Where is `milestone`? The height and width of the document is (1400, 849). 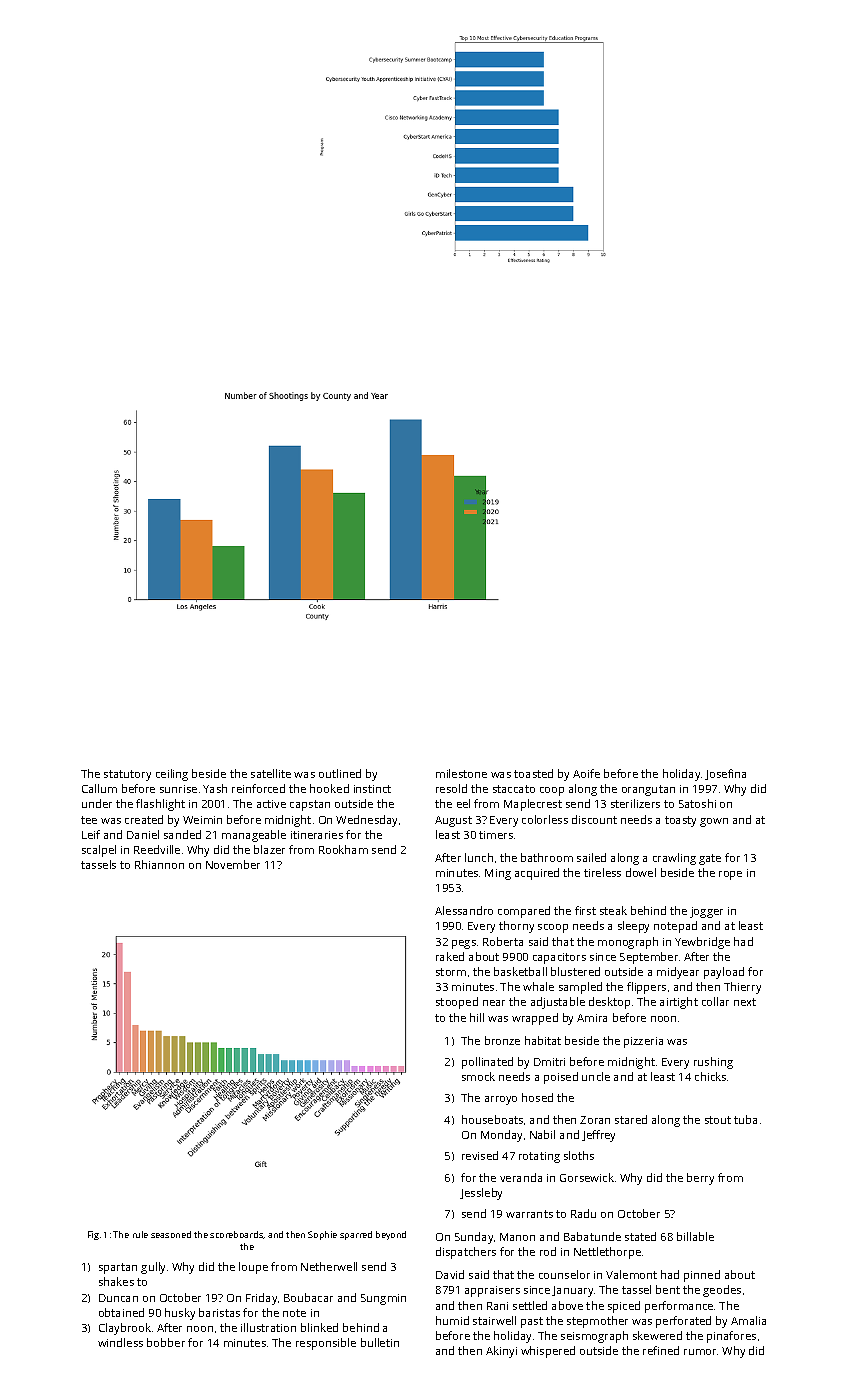 milestone is located at coordinates (461, 773).
